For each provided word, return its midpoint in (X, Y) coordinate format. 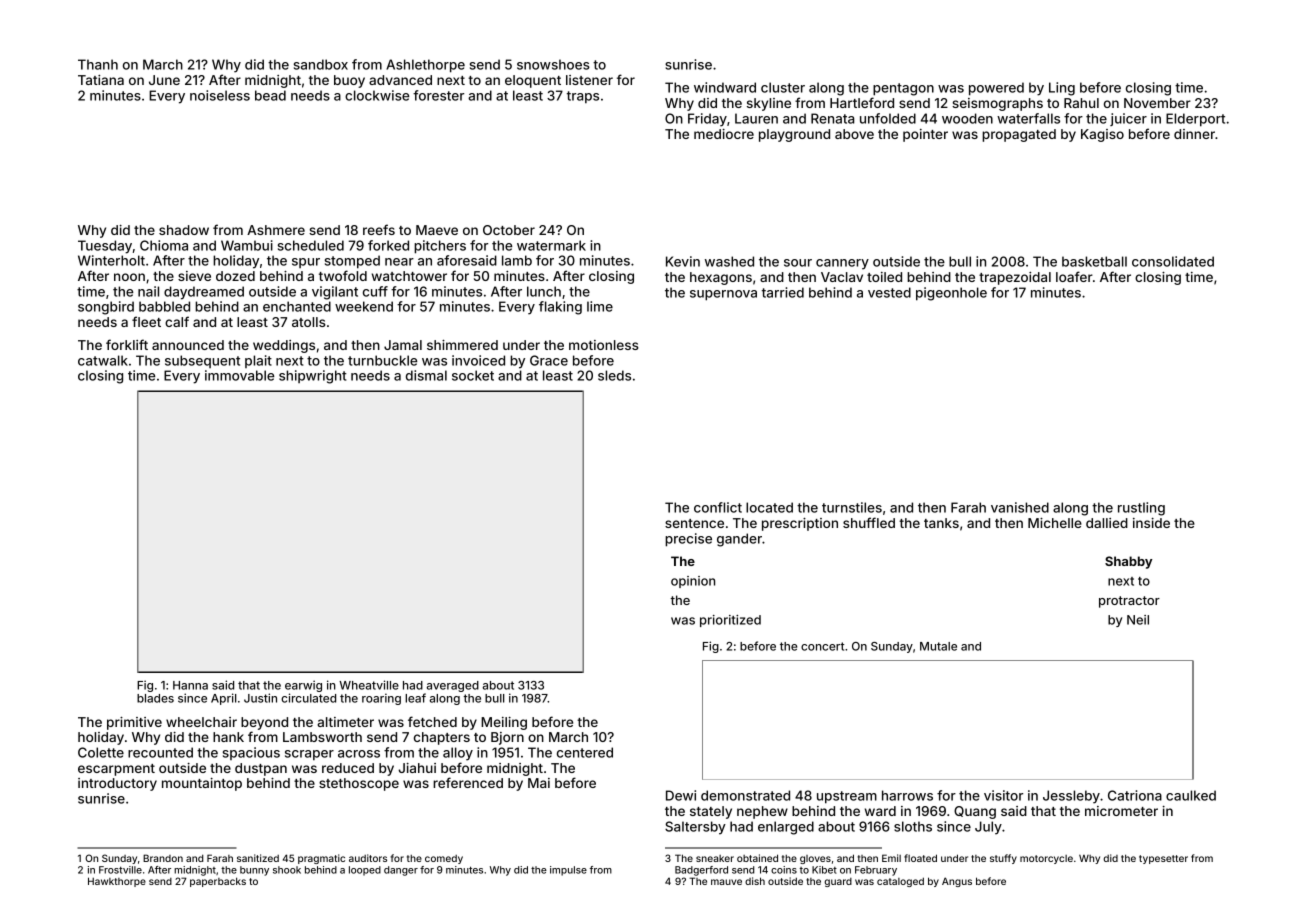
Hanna (190, 685)
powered (996, 89)
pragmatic (321, 859)
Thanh (98, 64)
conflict (718, 507)
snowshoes (553, 64)
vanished (1020, 507)
